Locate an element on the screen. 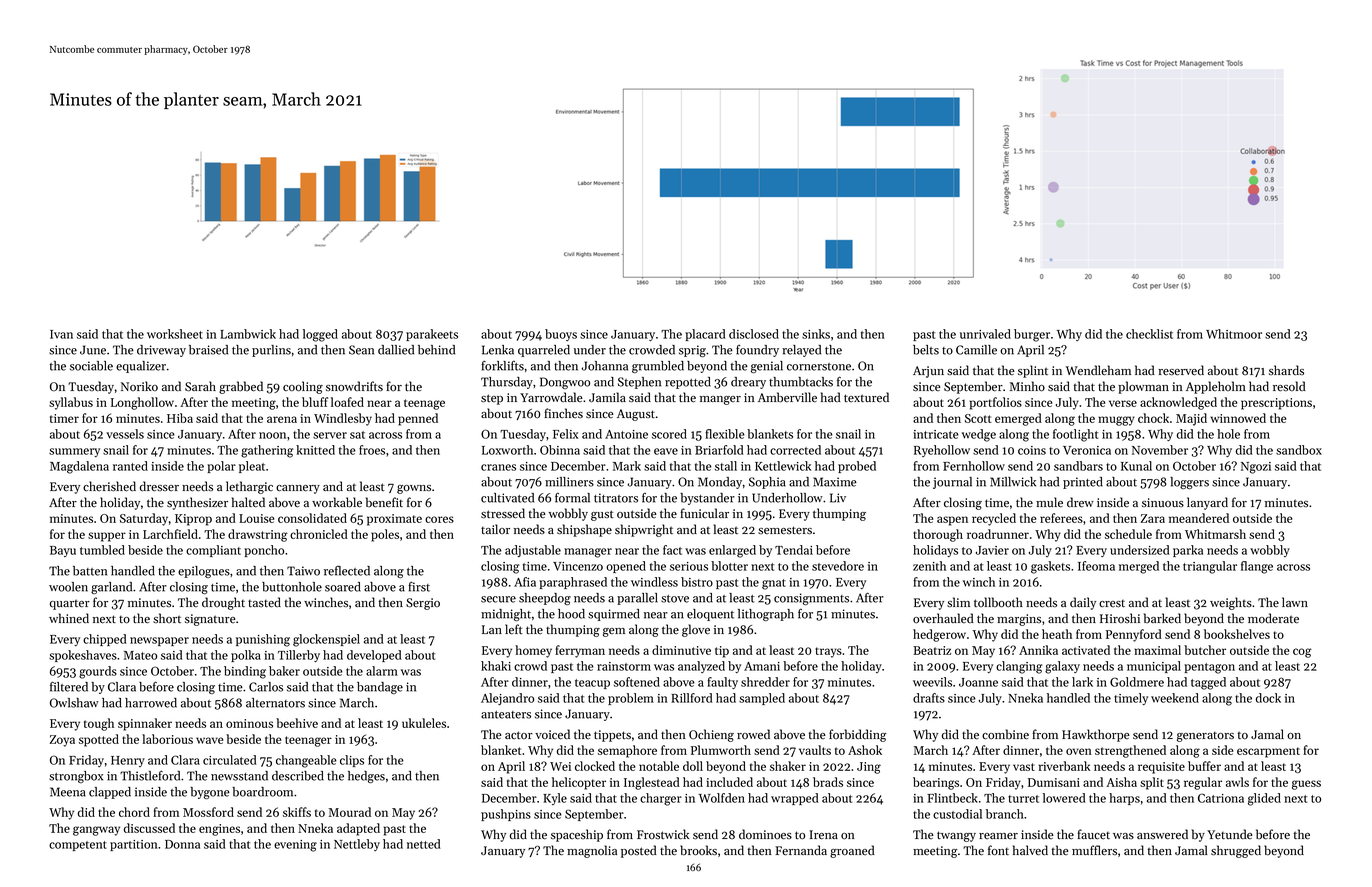 The width and height of the screenshot is (1372, 887). alternators is located at coordinates (275, 703).
